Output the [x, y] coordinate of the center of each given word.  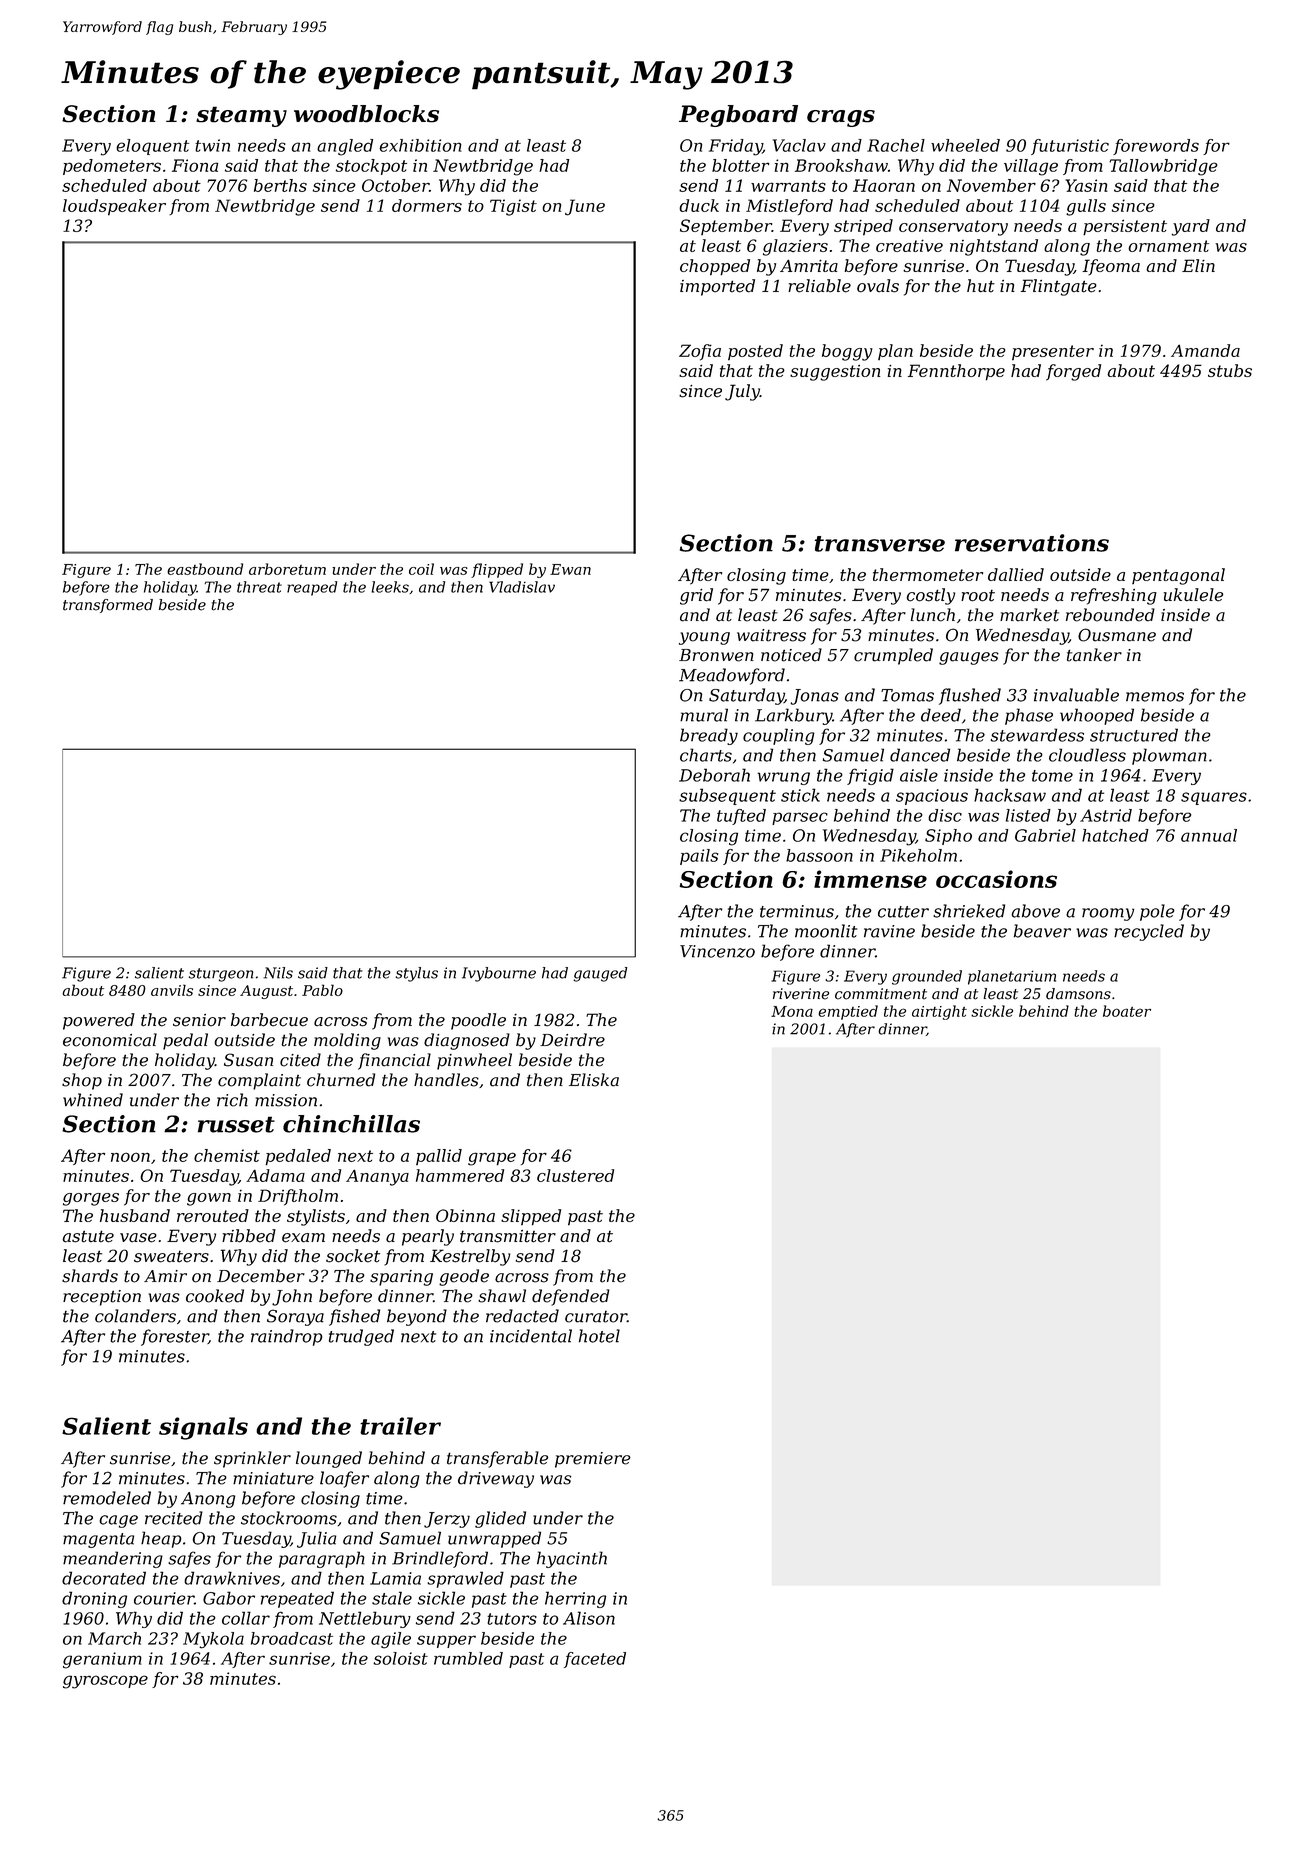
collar [246, 1618]
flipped [497, 570]
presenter [1053, 353]
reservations [1032, 543]
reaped [312, 588]
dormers [427, 205]
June [585, 207]
